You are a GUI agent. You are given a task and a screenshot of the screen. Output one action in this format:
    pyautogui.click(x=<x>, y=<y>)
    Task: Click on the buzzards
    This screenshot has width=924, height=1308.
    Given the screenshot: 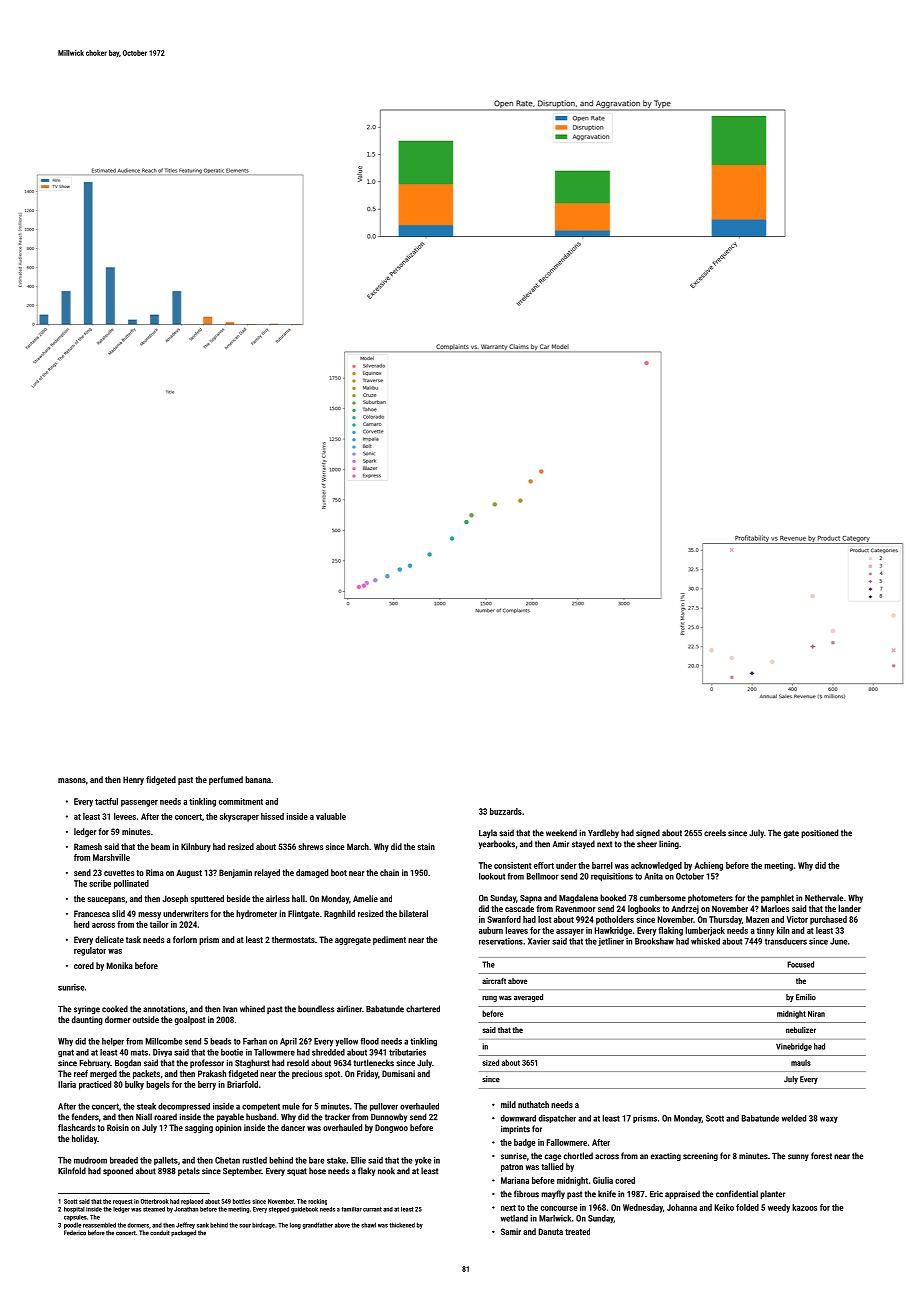 What is the action you would take?
    pyautogui.click(x=506, y=811)
